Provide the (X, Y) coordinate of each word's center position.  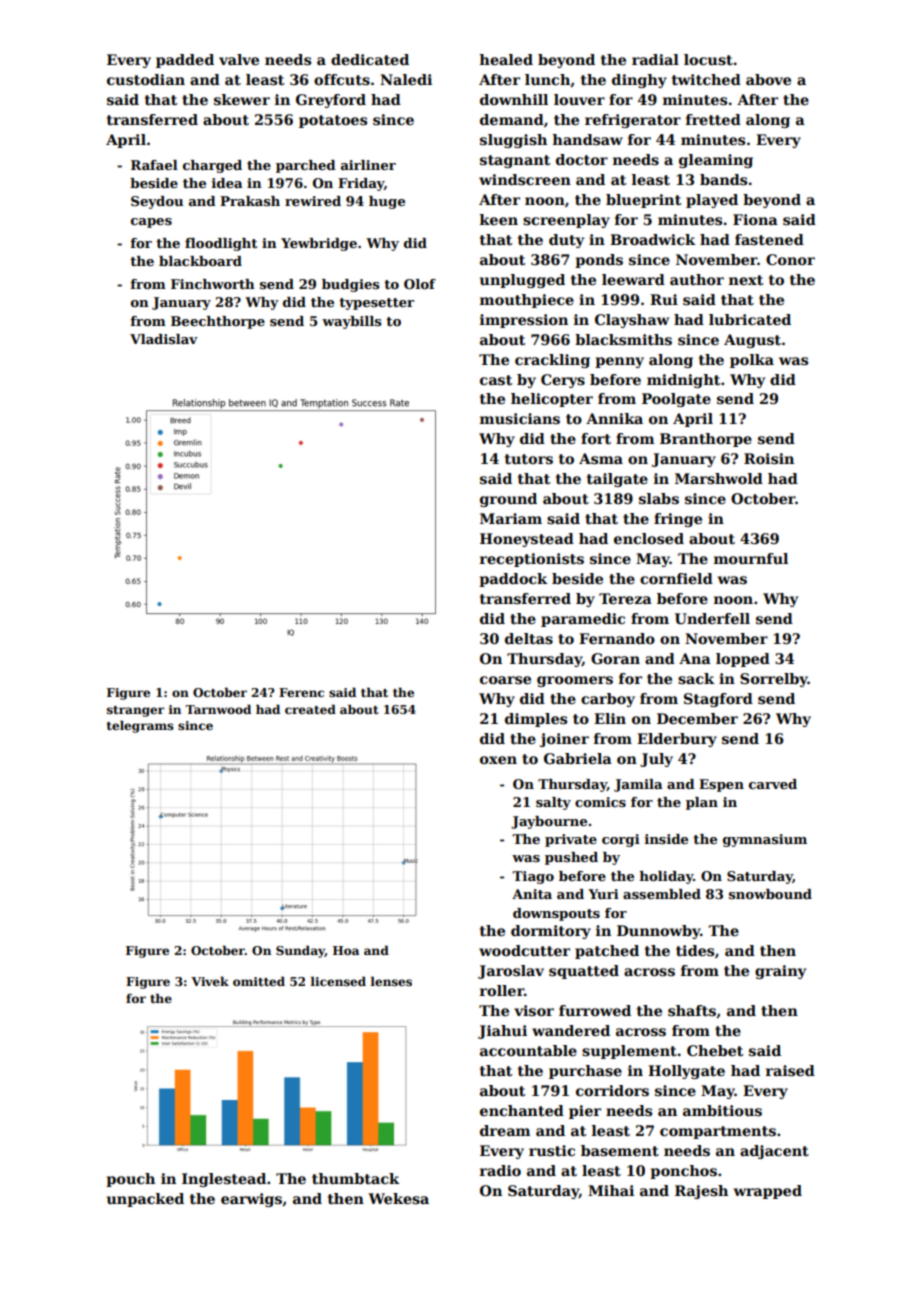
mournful (751, 558)
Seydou (157, 202)
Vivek (210, 981)
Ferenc (301, 692)
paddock (513, 580)
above (768, 79)
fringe (678, 520)
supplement (629, 1052)
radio (500, 1170)
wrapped (767, 1192)
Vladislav (164, 339)
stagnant (515, 161)
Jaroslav (511, 972)
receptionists (532, 560)
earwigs (251, 1200)
